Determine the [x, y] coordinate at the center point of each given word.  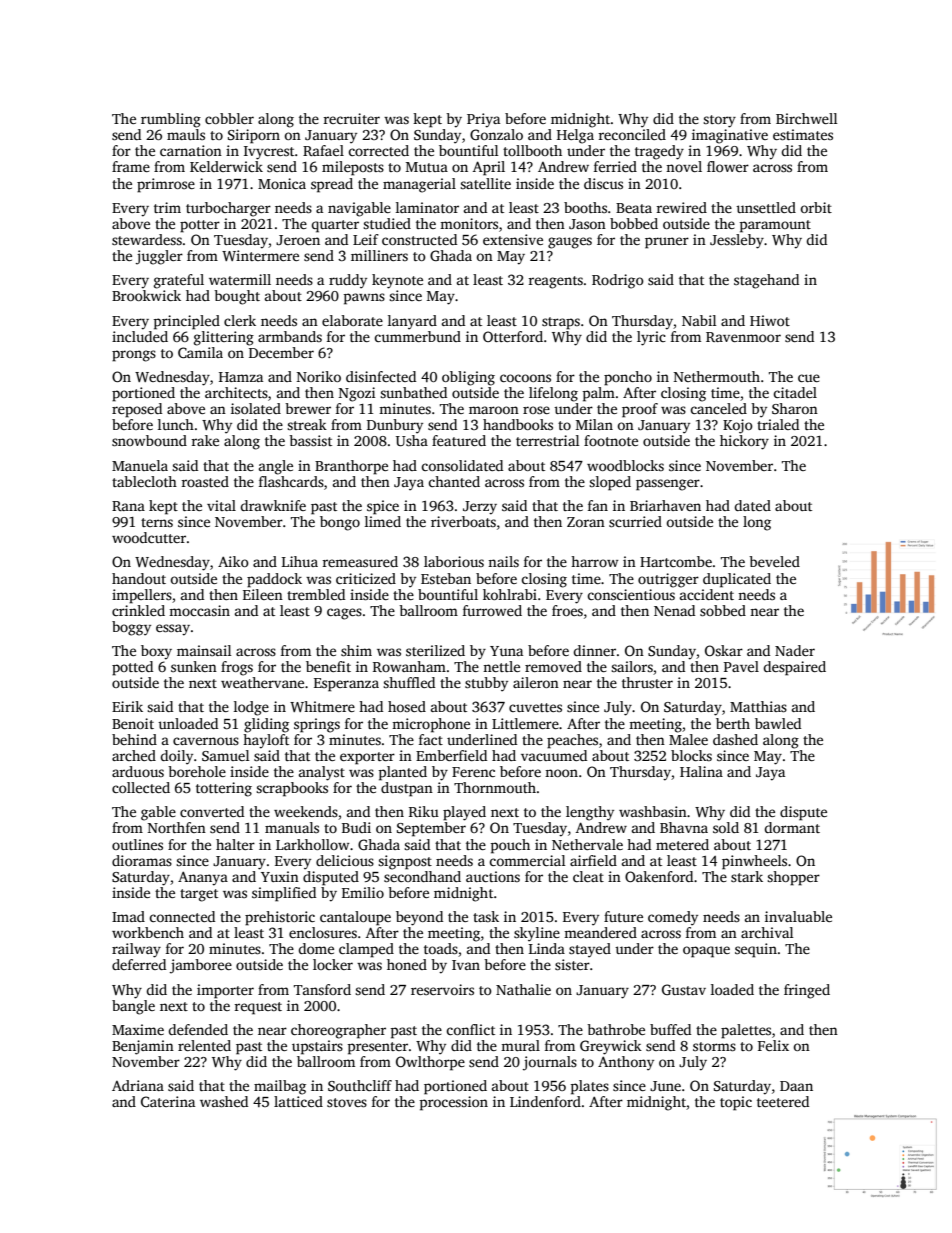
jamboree [201, 966]
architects [236, 392]
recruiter [352, 118]
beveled [774, 561]
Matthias [758, 706]
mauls [186, 134]
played [464, 813]
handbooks [518, 424]
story [719, 121]
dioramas [142, 860]
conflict [470, 1029]
